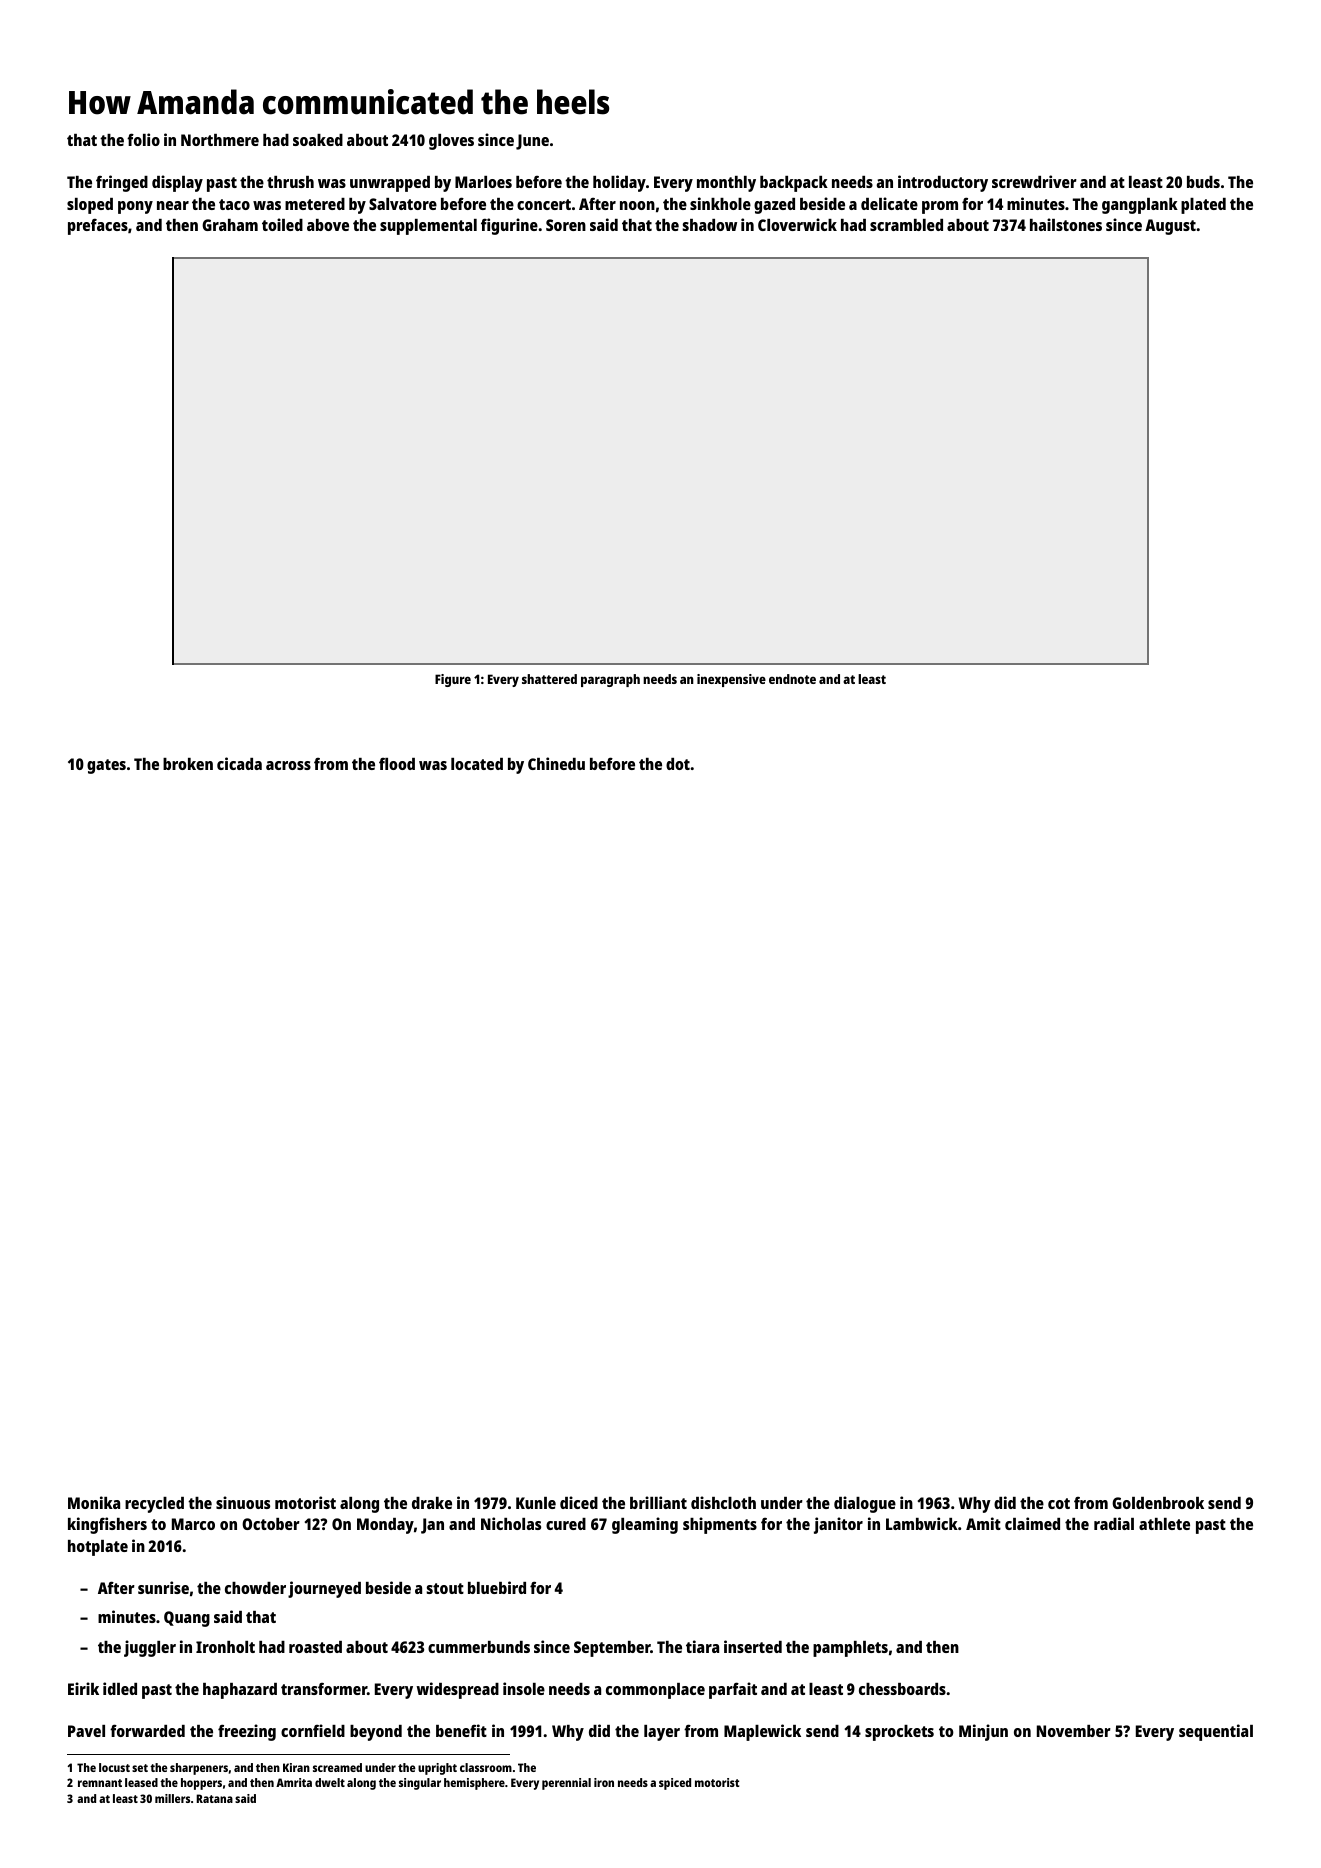  I want to click on gleaming, so click(645, 1525).
